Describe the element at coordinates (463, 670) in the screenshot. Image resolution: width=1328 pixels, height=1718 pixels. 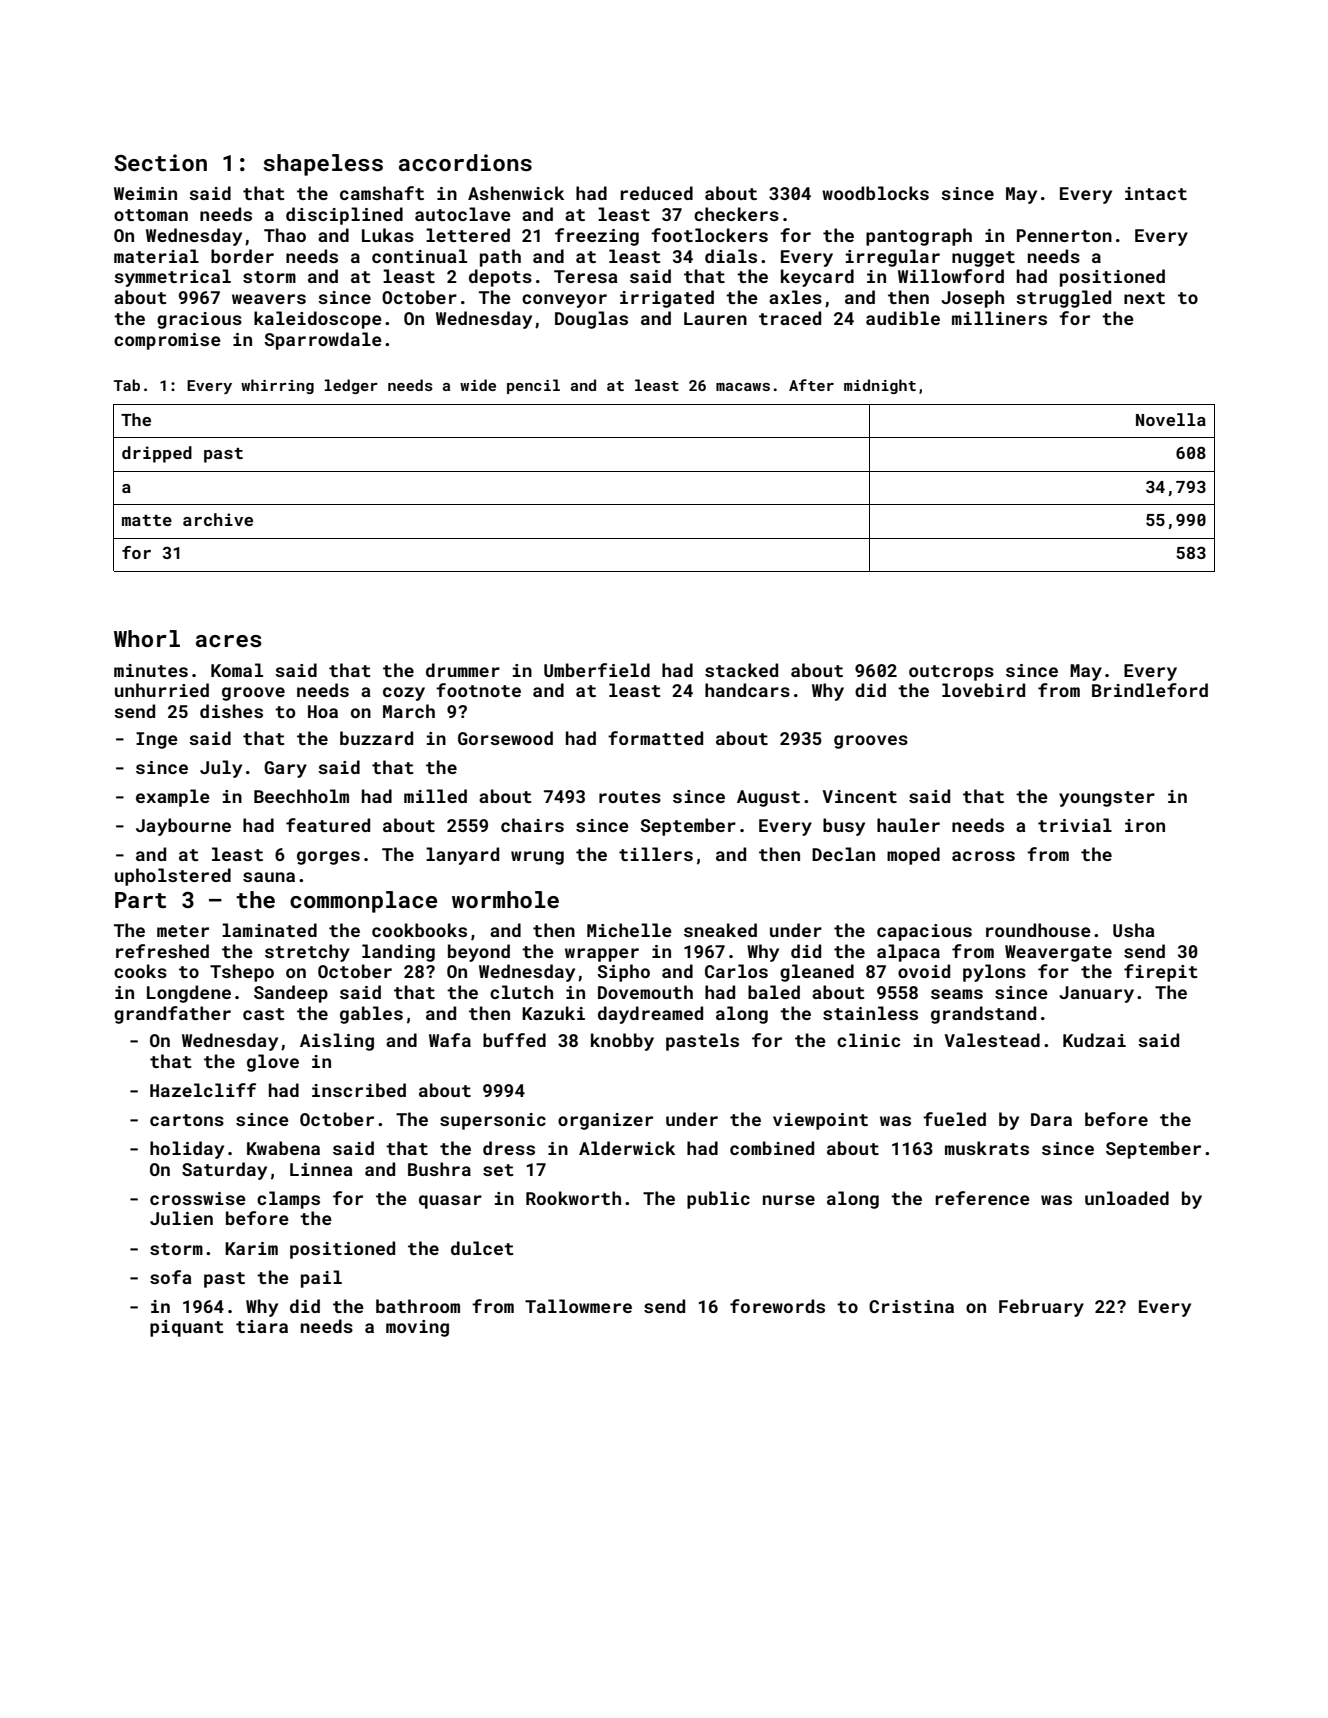
I see `drummer` at that location.
